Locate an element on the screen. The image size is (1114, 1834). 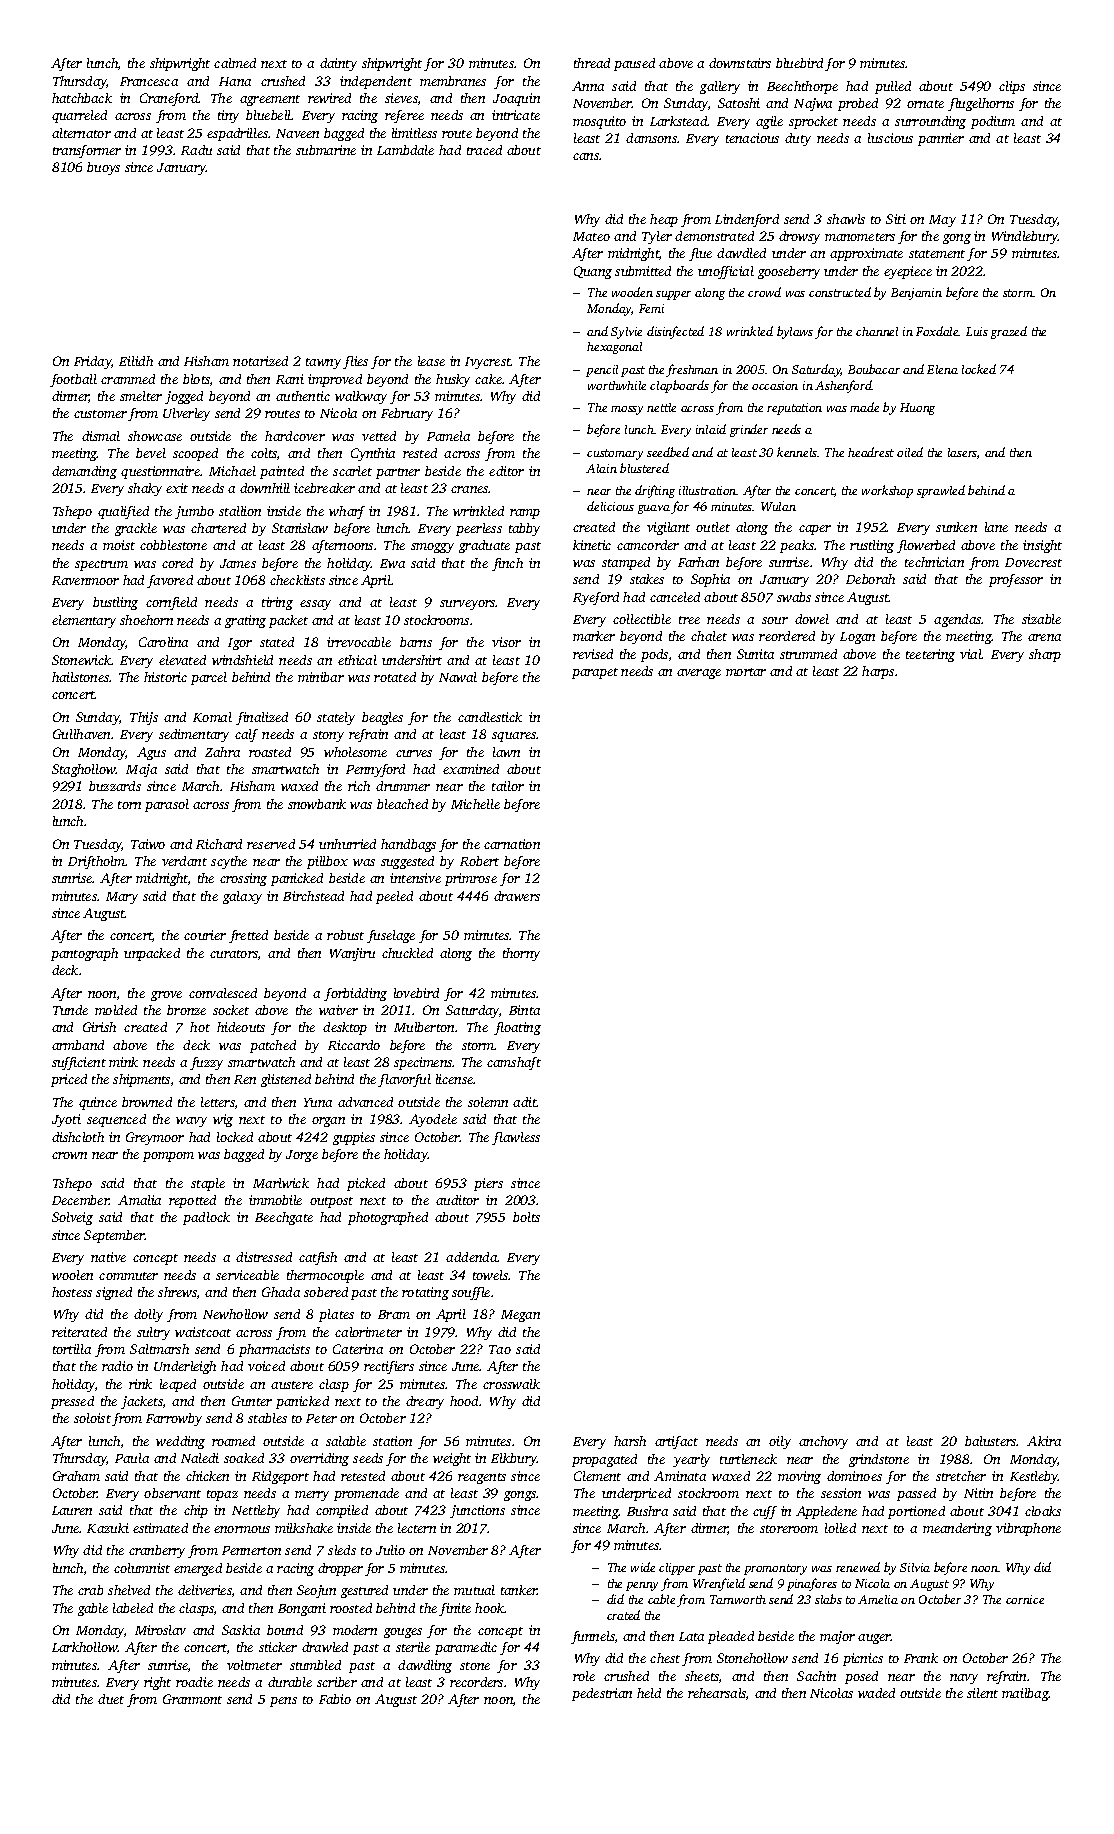
notarized is located at coordinates (260, 361).
